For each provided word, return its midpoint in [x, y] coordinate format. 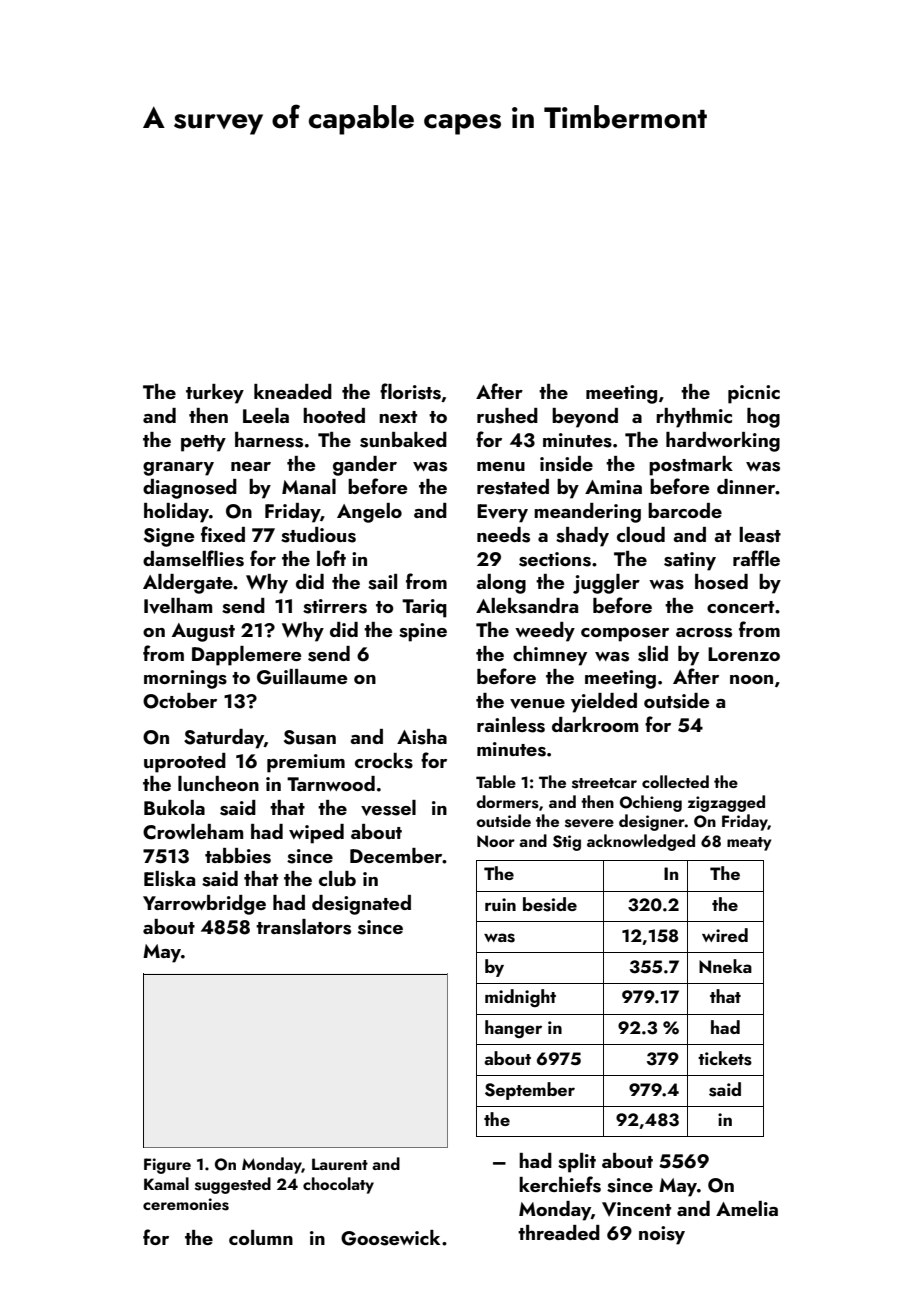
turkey [215, 394]
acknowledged [641, 842]
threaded [559, 1232]
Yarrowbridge [204, 905]
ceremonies [186, 1204]
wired [725, 935]
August [203, 632]
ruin [500, 904]
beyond [585, 418]
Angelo [369, 513]
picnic [754, 394]
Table [496, 781]
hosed [721, 582]
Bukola [174, 807]
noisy [662, 1235]
